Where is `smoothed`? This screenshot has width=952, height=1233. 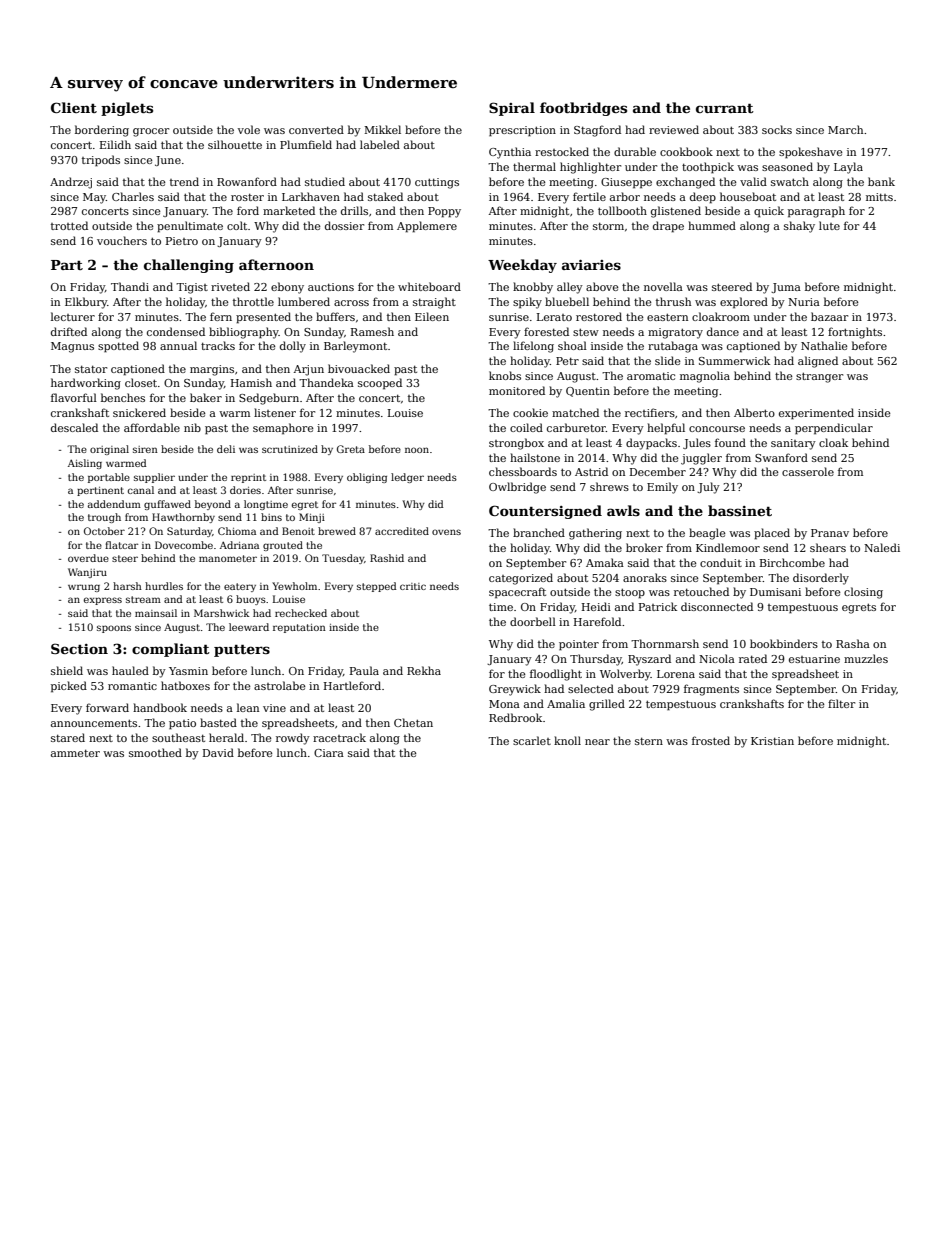
smoothed is located at coordinates (155, 752).
